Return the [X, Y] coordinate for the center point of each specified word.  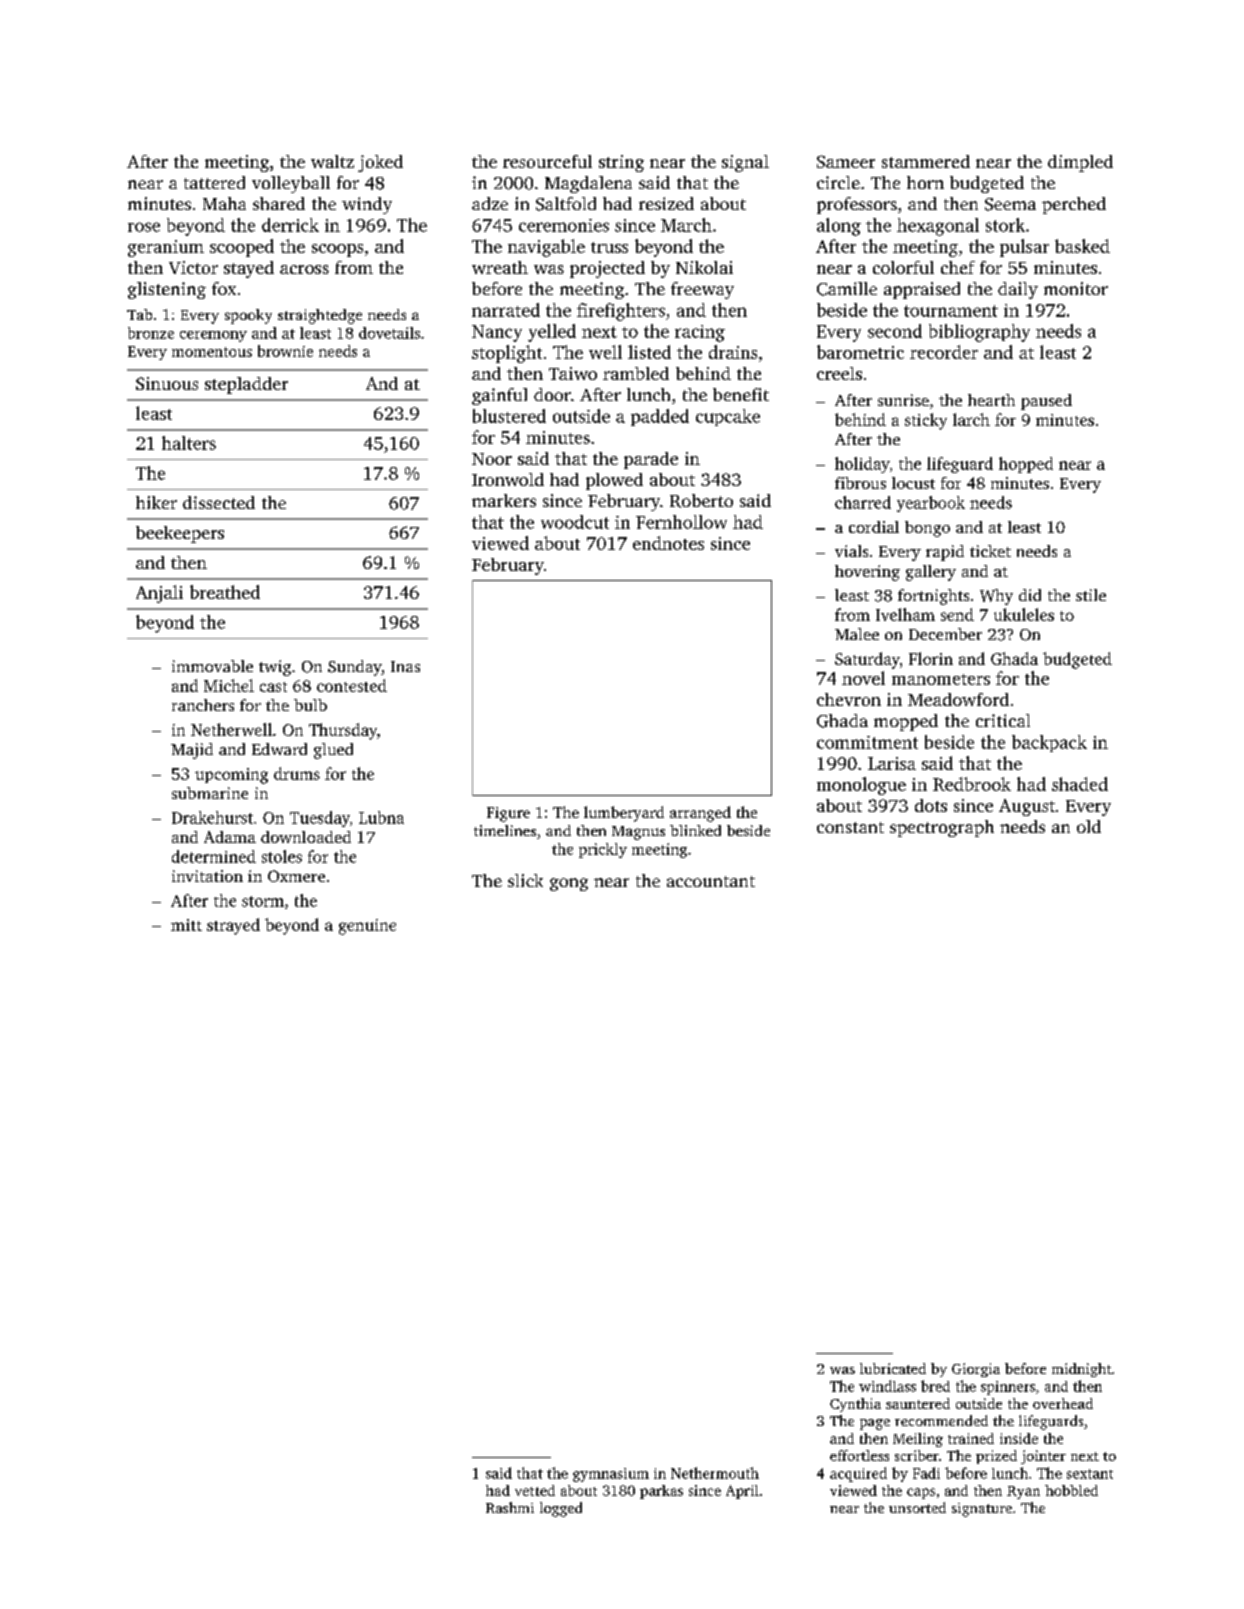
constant [850, 827]
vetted [535, 1490]
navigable [546, 248]
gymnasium [611, 1475]
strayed [233, 926]
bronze [151, 333]
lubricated [893, 1368]
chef [958, 267]
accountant [711, 881]
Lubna [381, 817]
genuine [367, 927]
